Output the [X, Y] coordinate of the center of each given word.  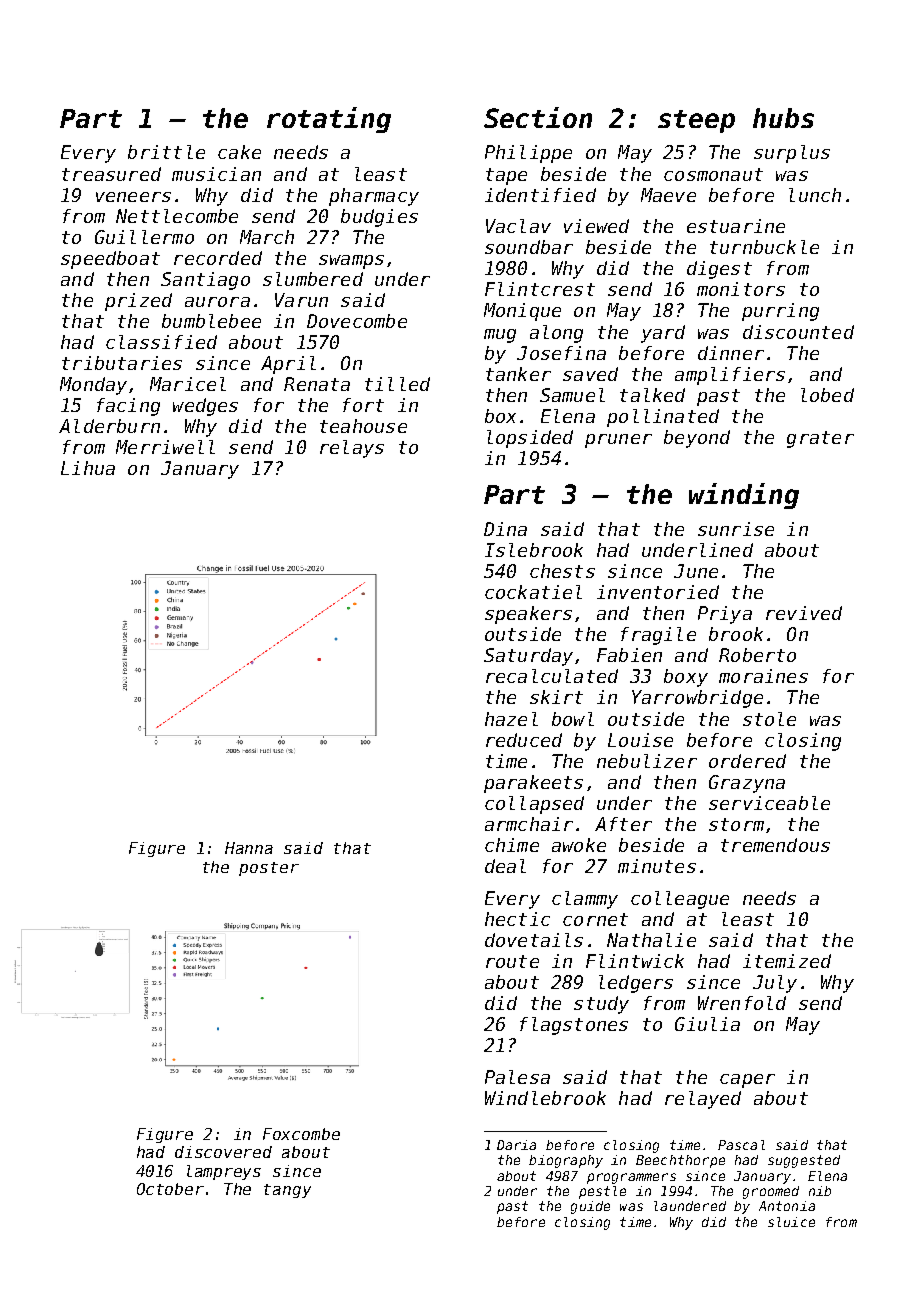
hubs [783, 118]
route [512, 961]
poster [269, 869]
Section [538, 117]
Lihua [88, 468]
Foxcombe [301, 1134]
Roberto [757, 655]
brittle [166, 152]
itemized [787, 961]
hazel [511, 719]
